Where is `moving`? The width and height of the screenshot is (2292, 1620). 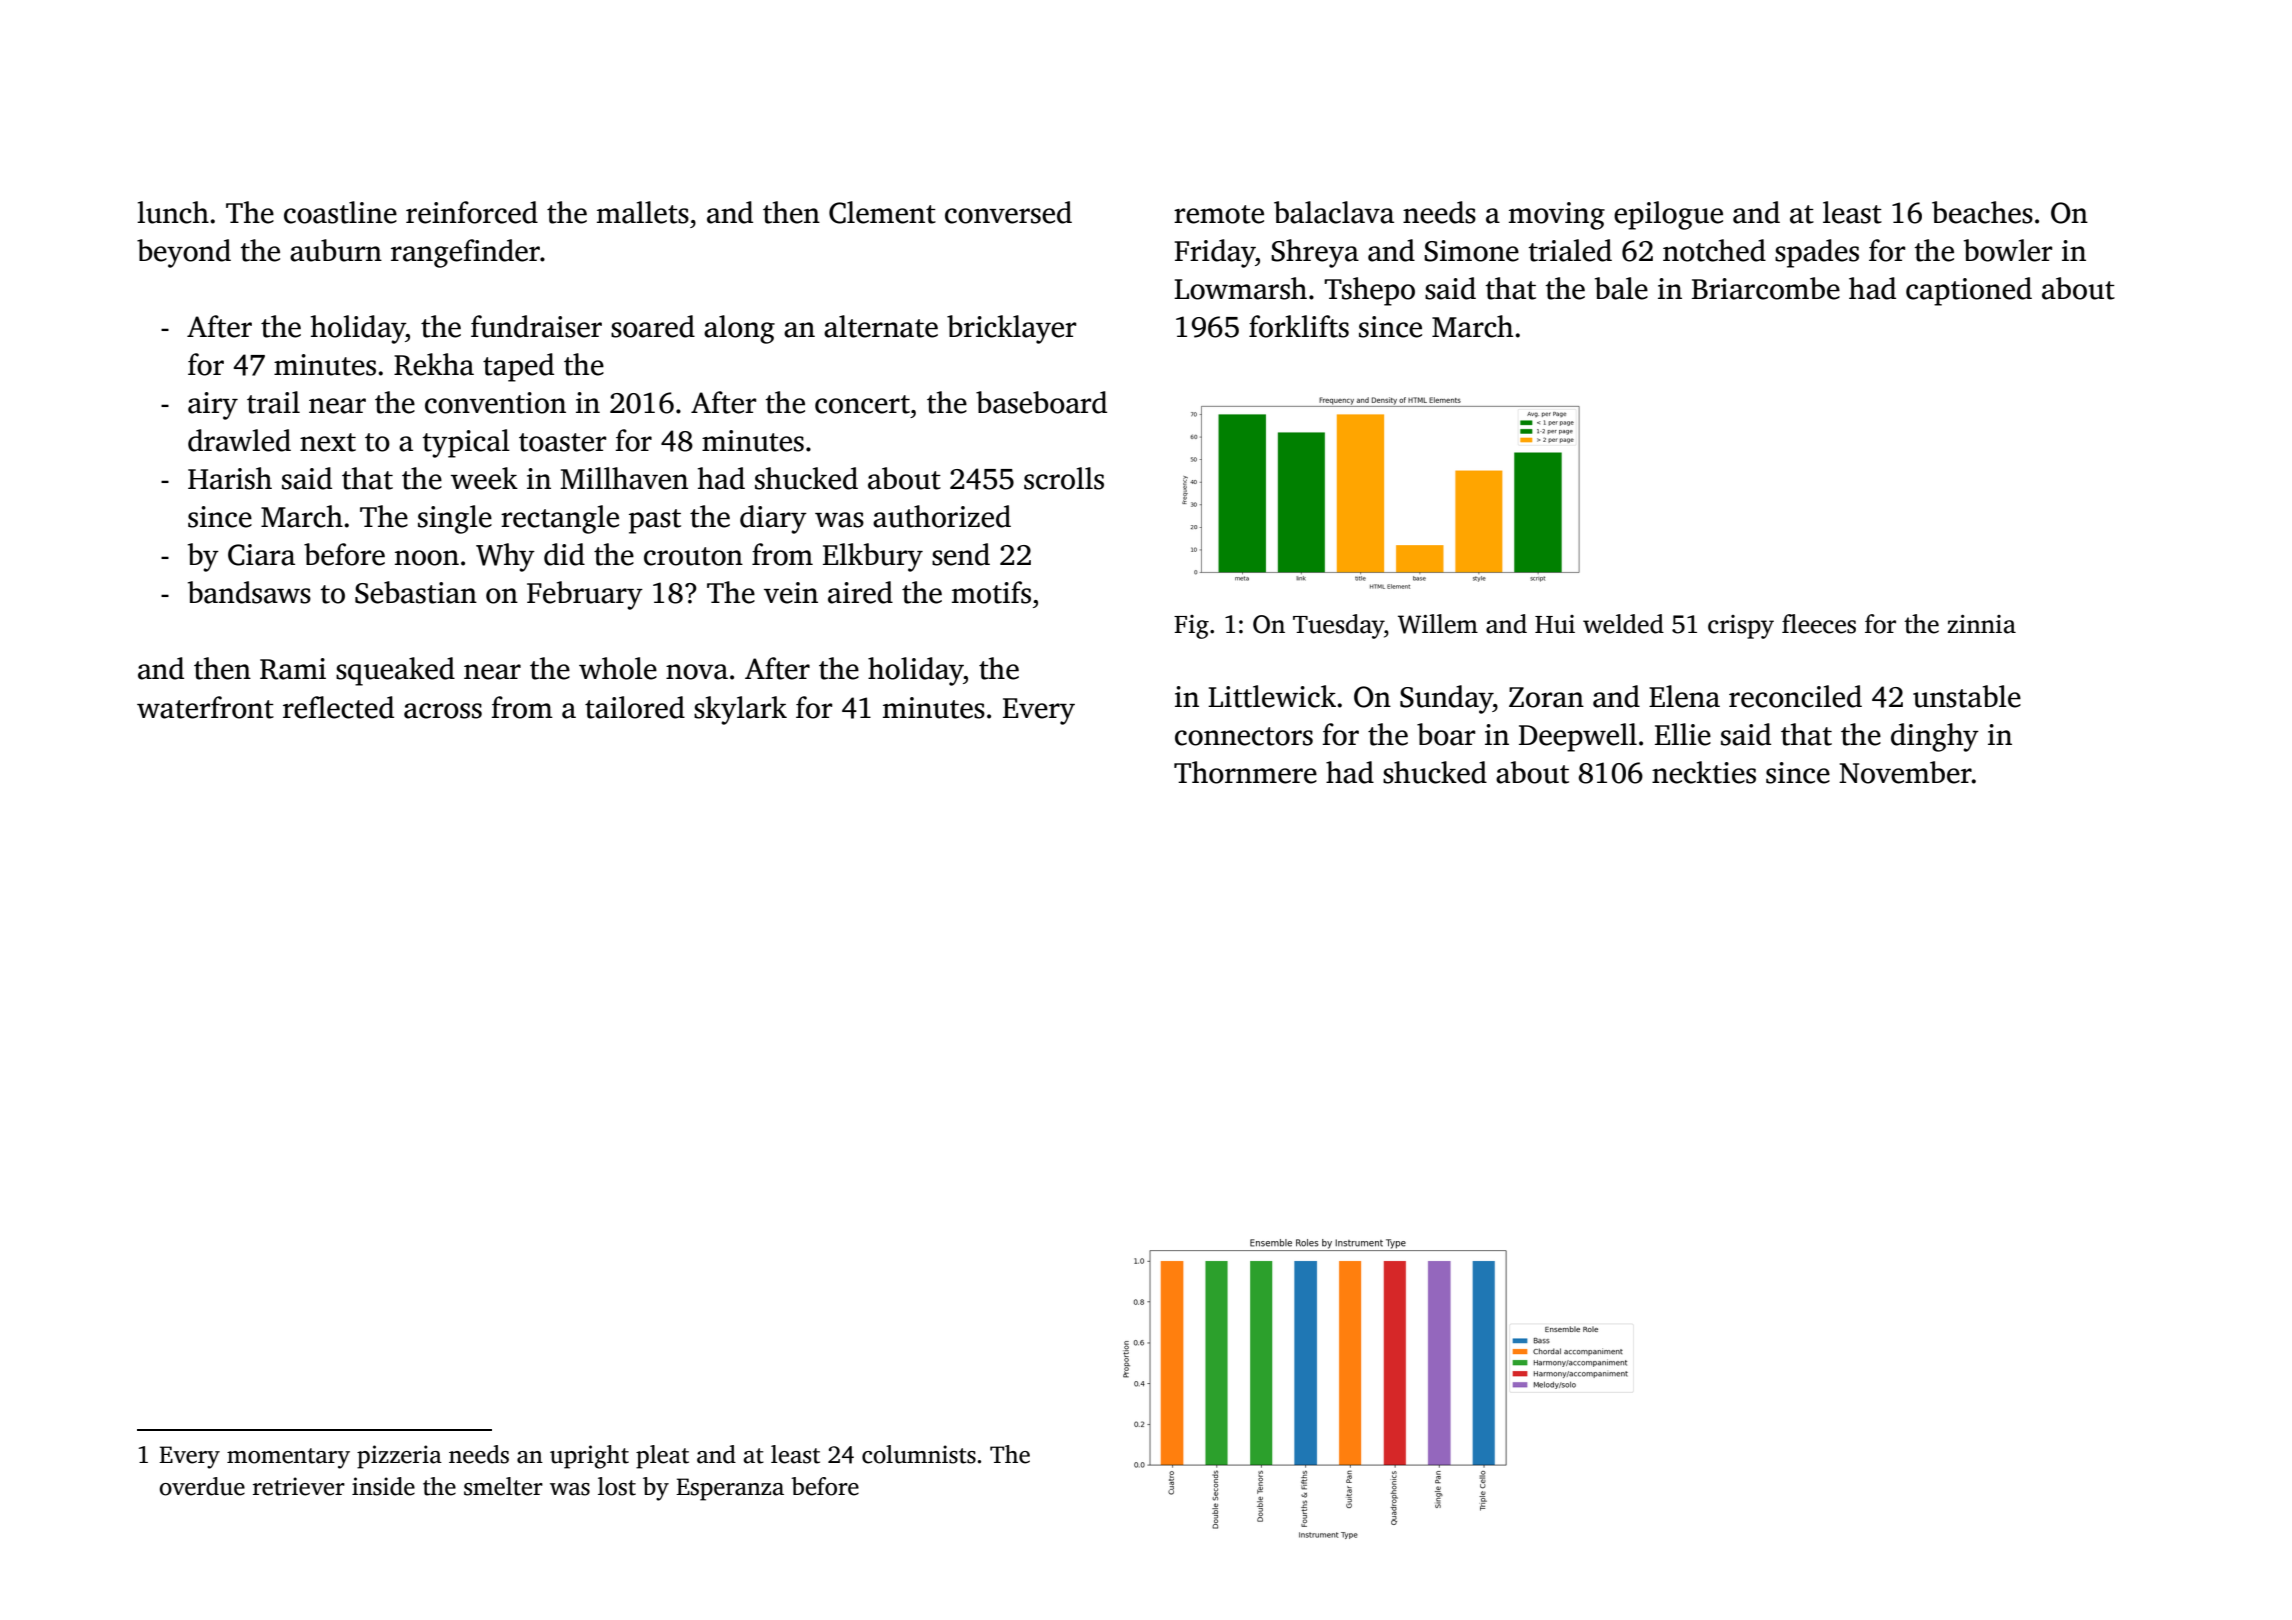
moving is located at coordinates (1557, 216).
